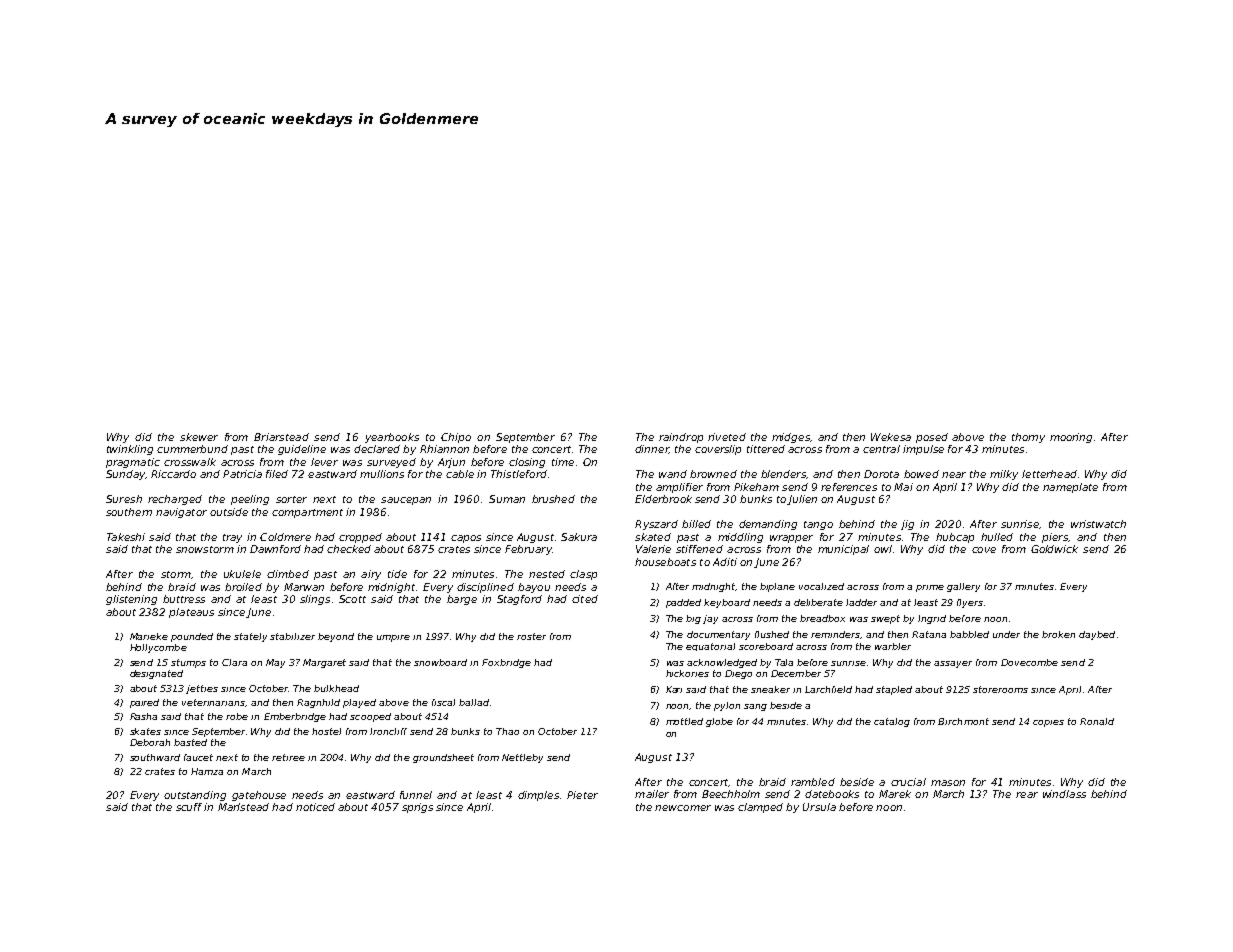 This page has height=952, width=1233. What do you see at coordinates (250, 637) in the page?
I see `stately` at bounding box center [250, 637].
